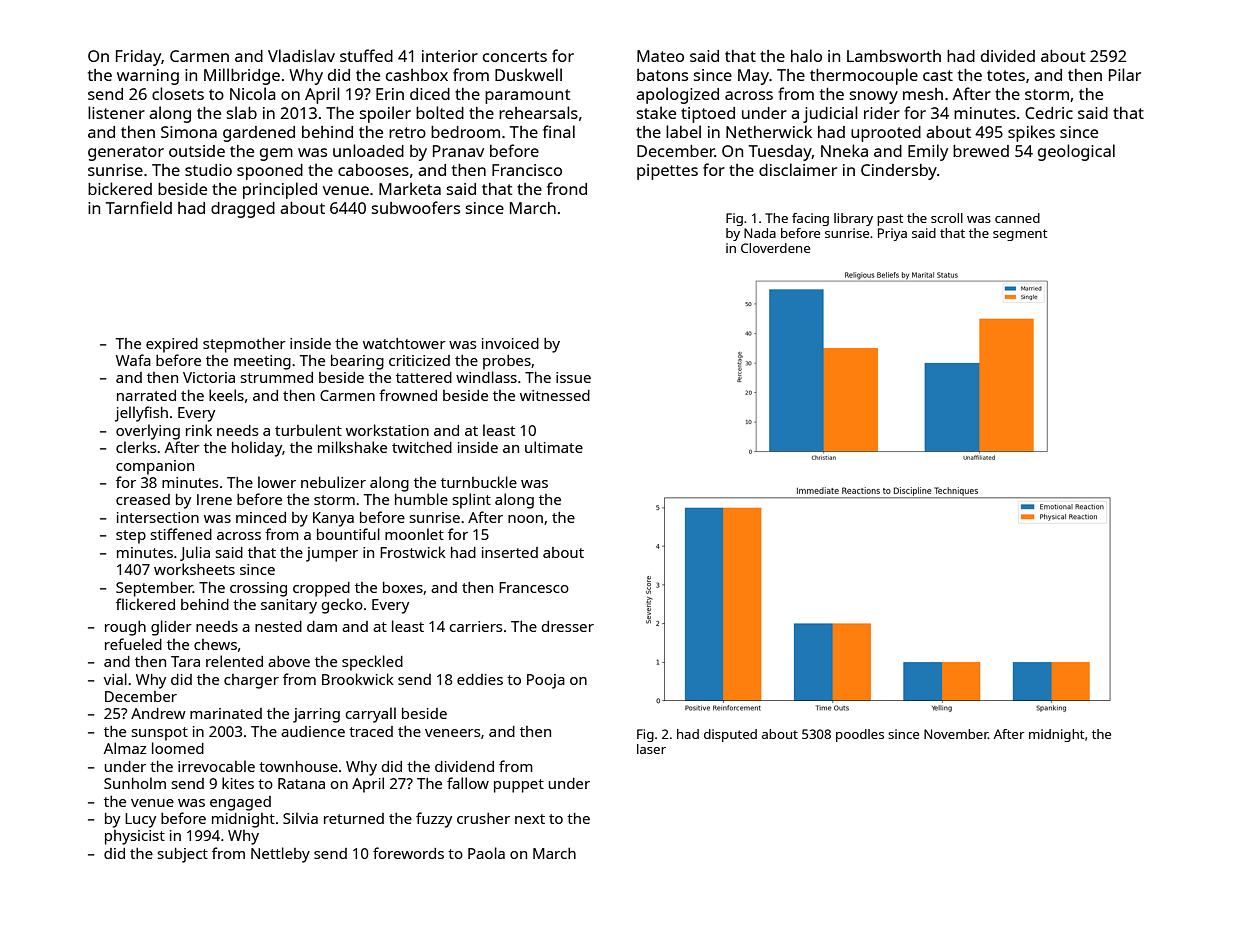  Describe the element at coordinates (486, 853) in the screenshot. I see `Paola` at that location.
